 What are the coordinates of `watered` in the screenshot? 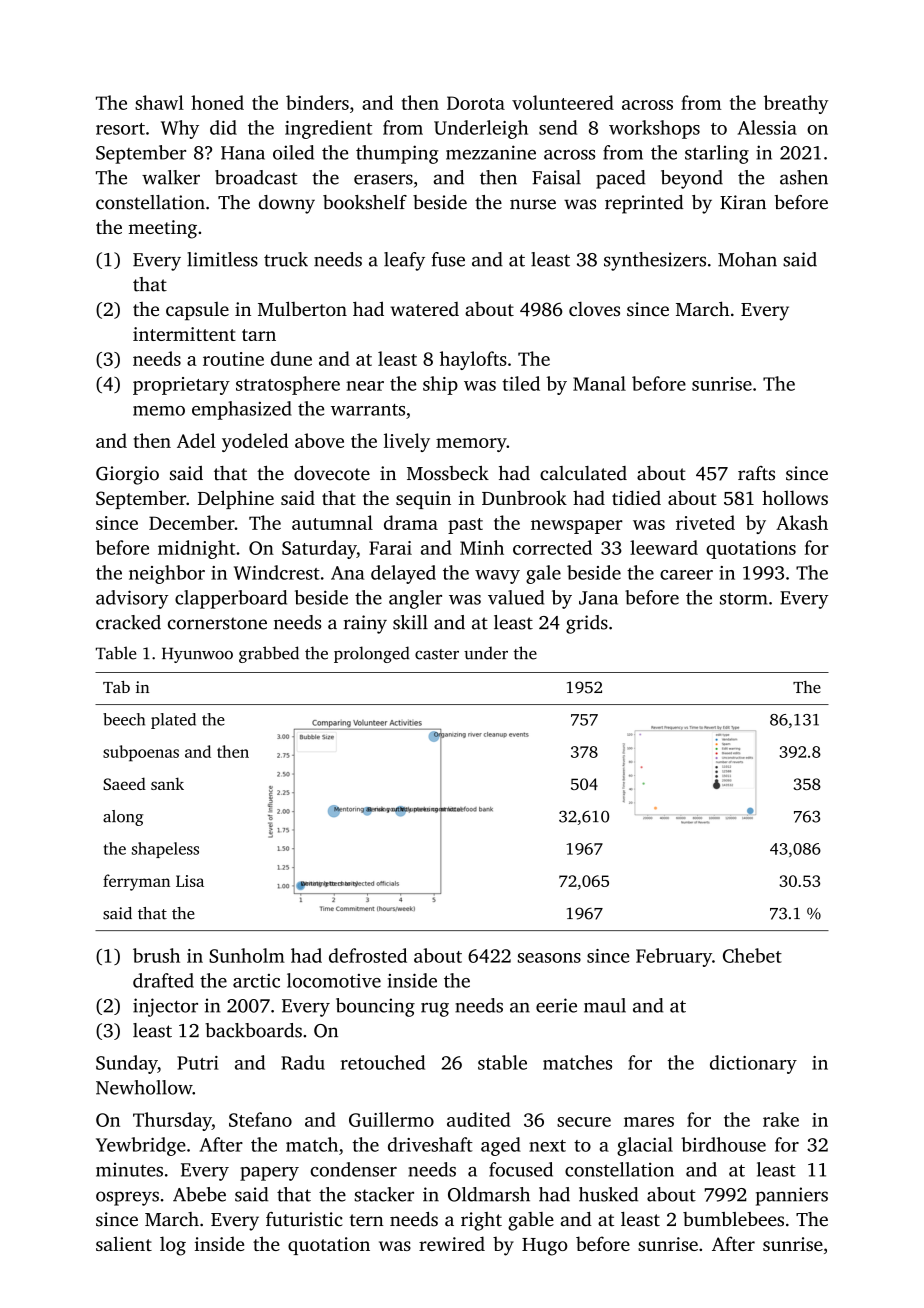 It's located at (425, 309).
